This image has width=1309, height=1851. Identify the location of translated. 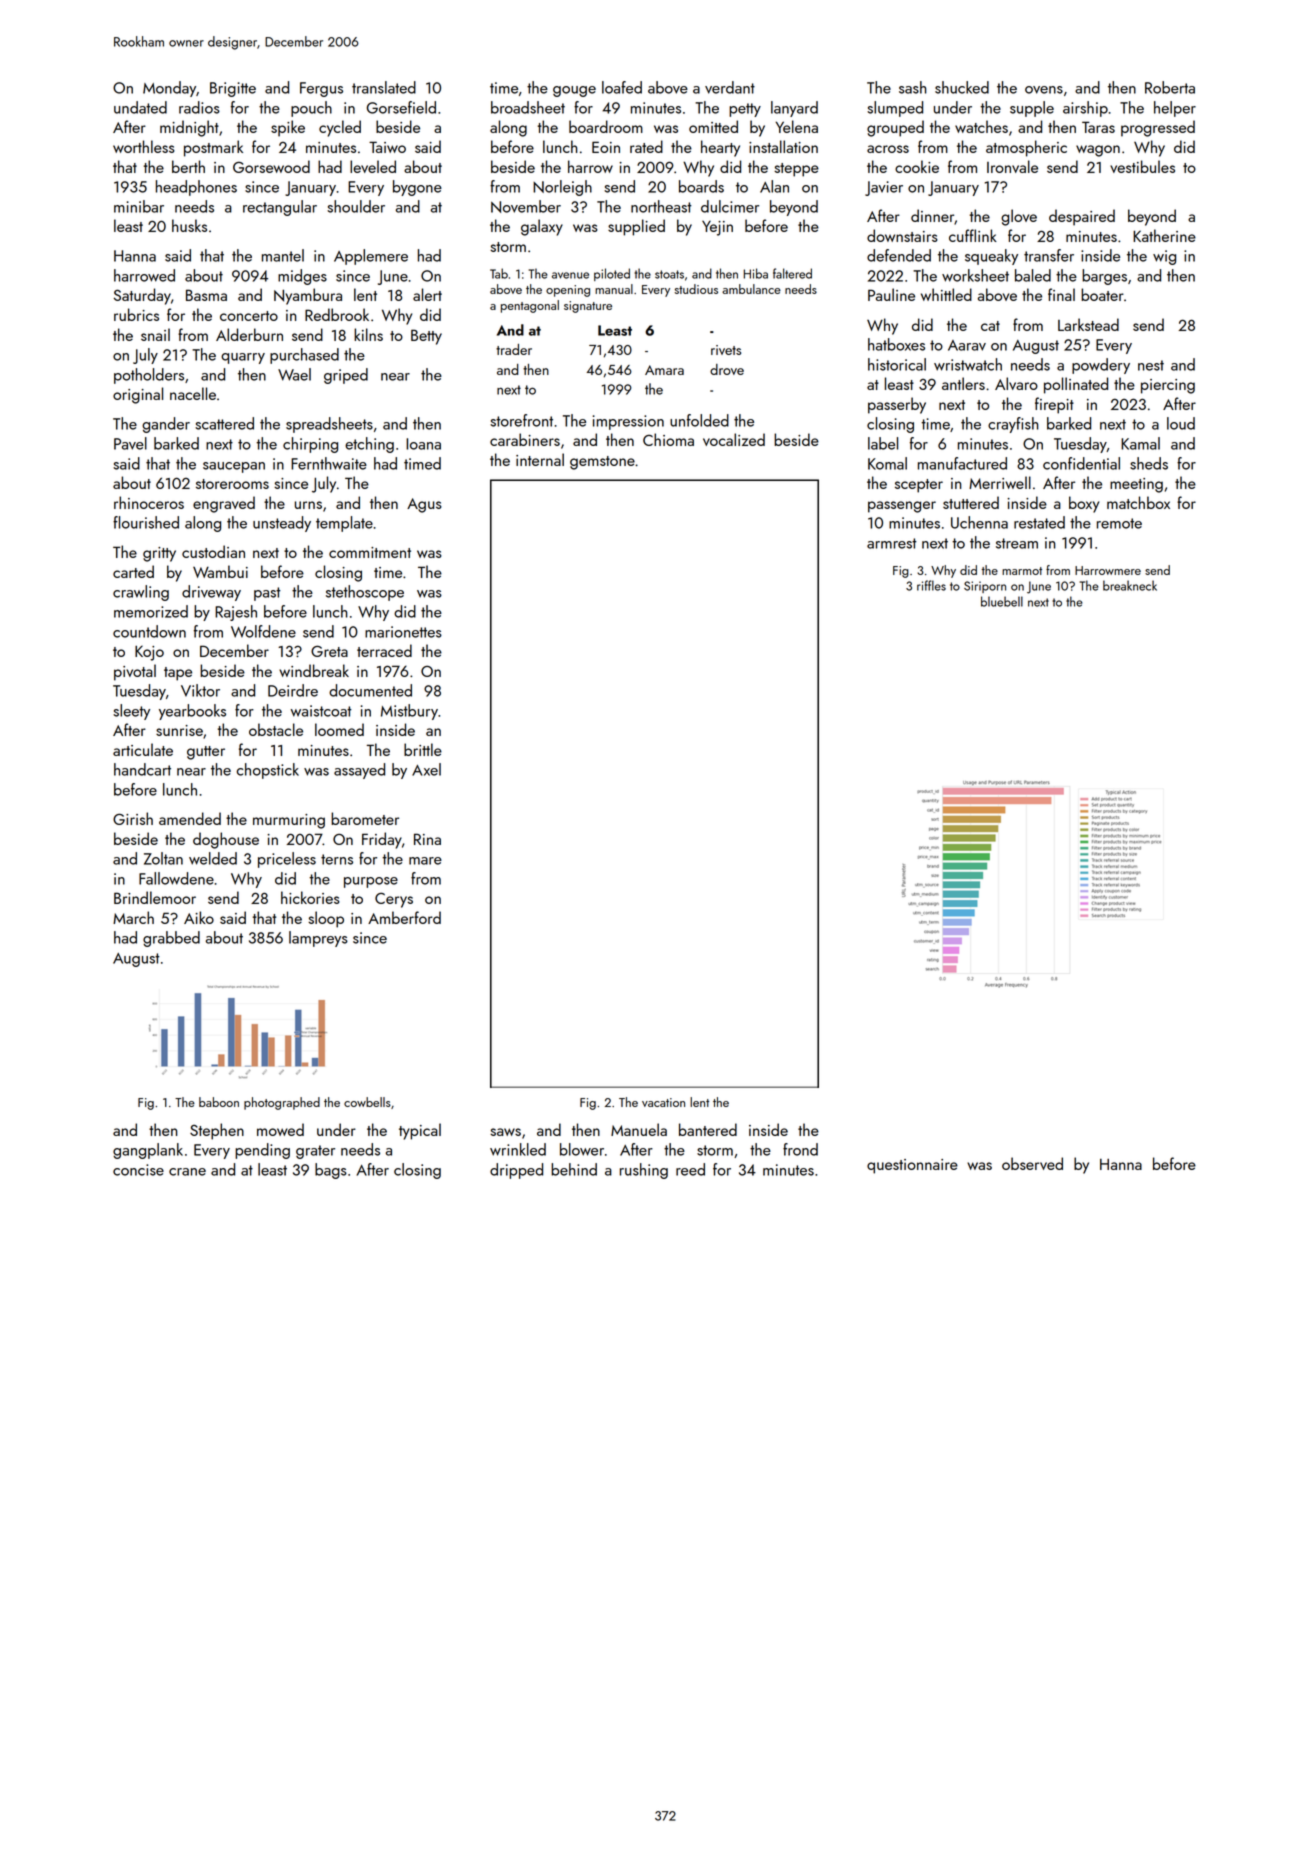
(384, 87).
